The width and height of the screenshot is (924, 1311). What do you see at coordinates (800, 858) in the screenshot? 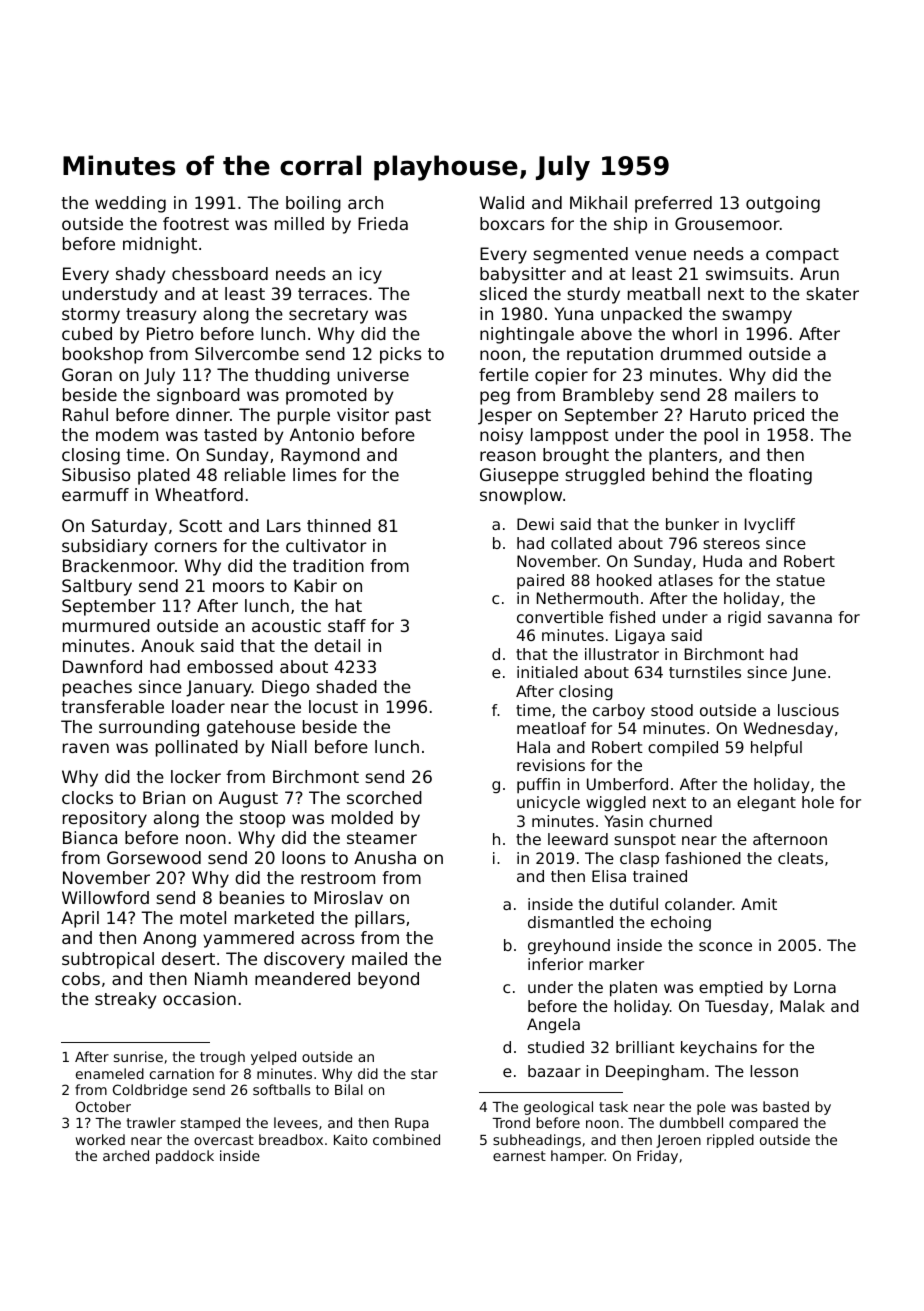
I see `cleats` at bounding box center [800, 858].
